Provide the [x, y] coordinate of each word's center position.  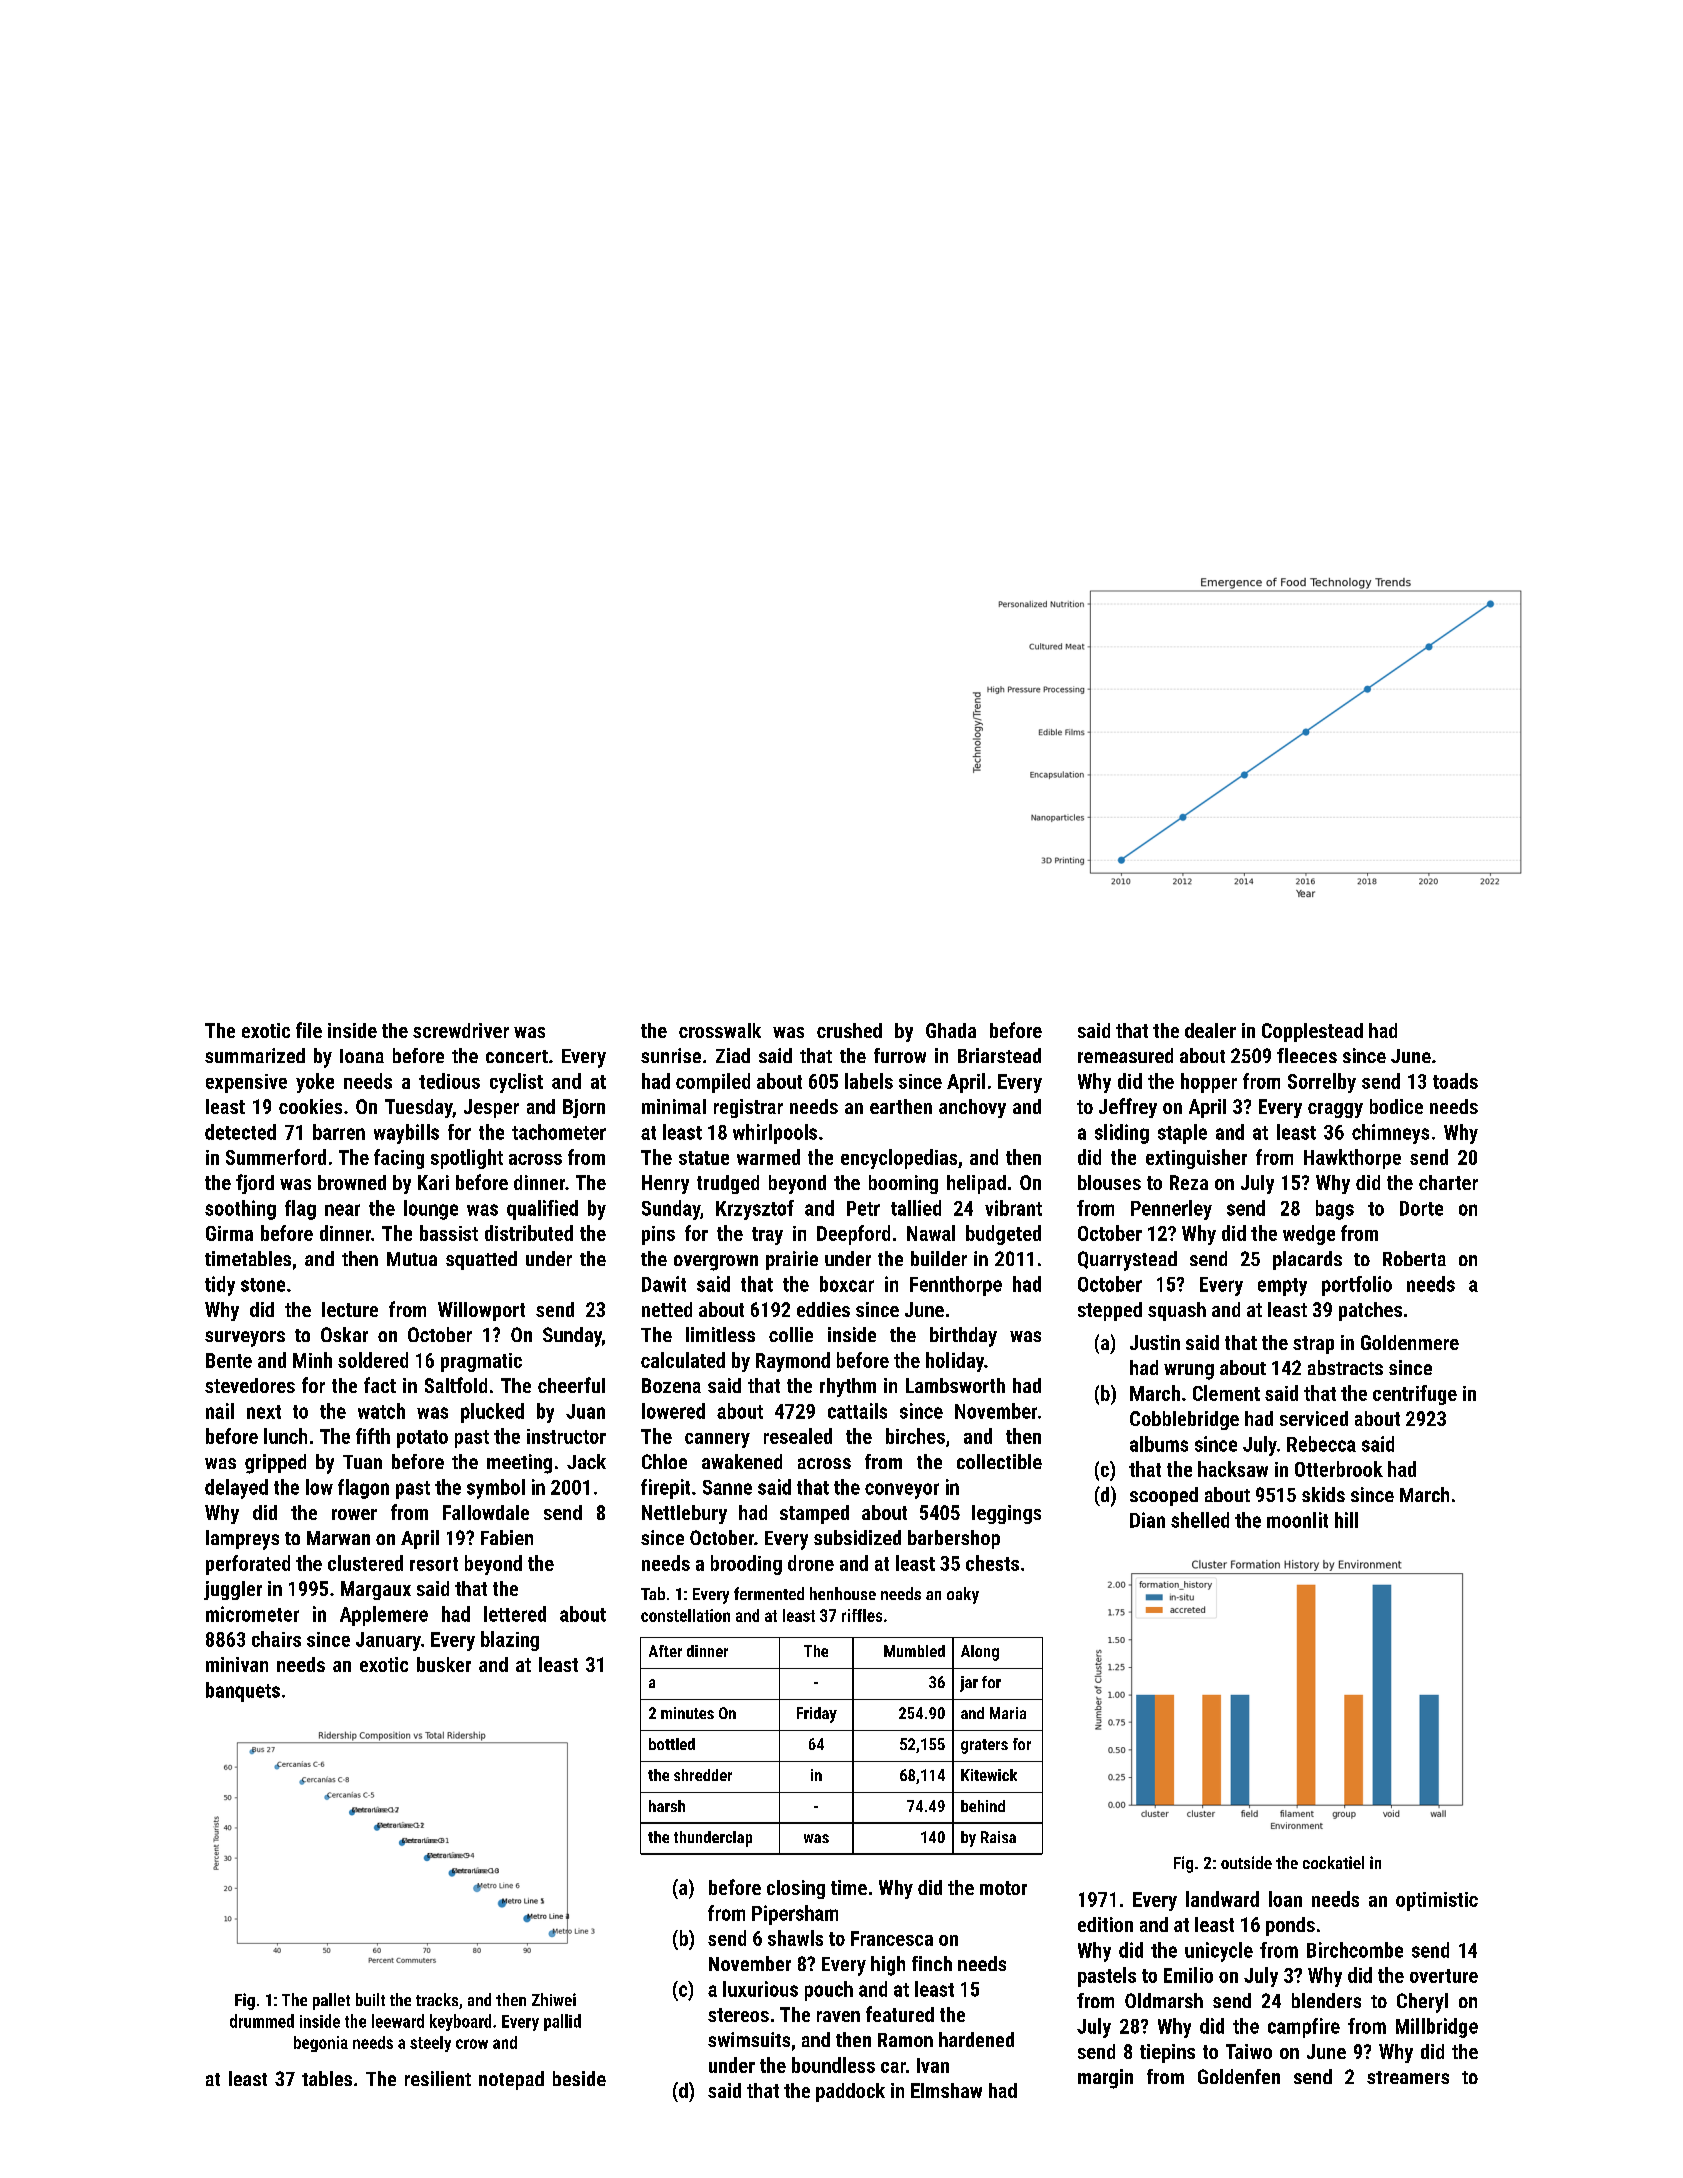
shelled [1200, 1520]
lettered [515, 1614]
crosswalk [720, 1030]
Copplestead [1312, 1032]
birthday [963, 1337]
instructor [566, 1436]
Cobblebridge [1184, 1420]
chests [992, 1563]
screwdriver [461, 1030]
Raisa [998, 1837]
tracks [437, 1999]
